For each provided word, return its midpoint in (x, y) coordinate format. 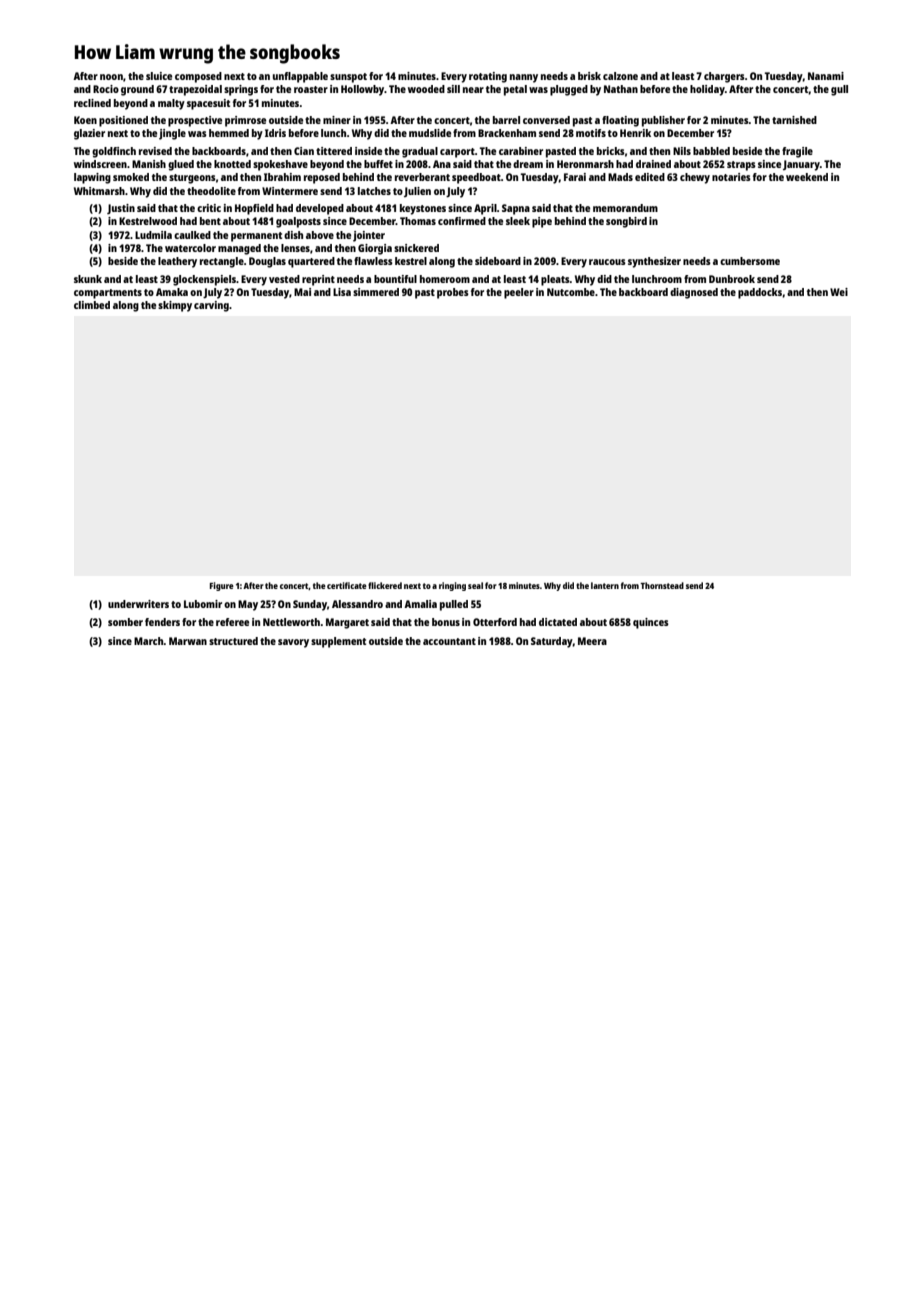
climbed (92, 305)
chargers (724, 77)
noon (111, 77)
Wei (839, 292)
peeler (519, 293)
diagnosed (694, 293)
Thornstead (662, 585)
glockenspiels (204, 280)
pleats (555, 280)
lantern (605, 585)
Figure (222, 586)
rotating (488, 77)
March (149, 641)
